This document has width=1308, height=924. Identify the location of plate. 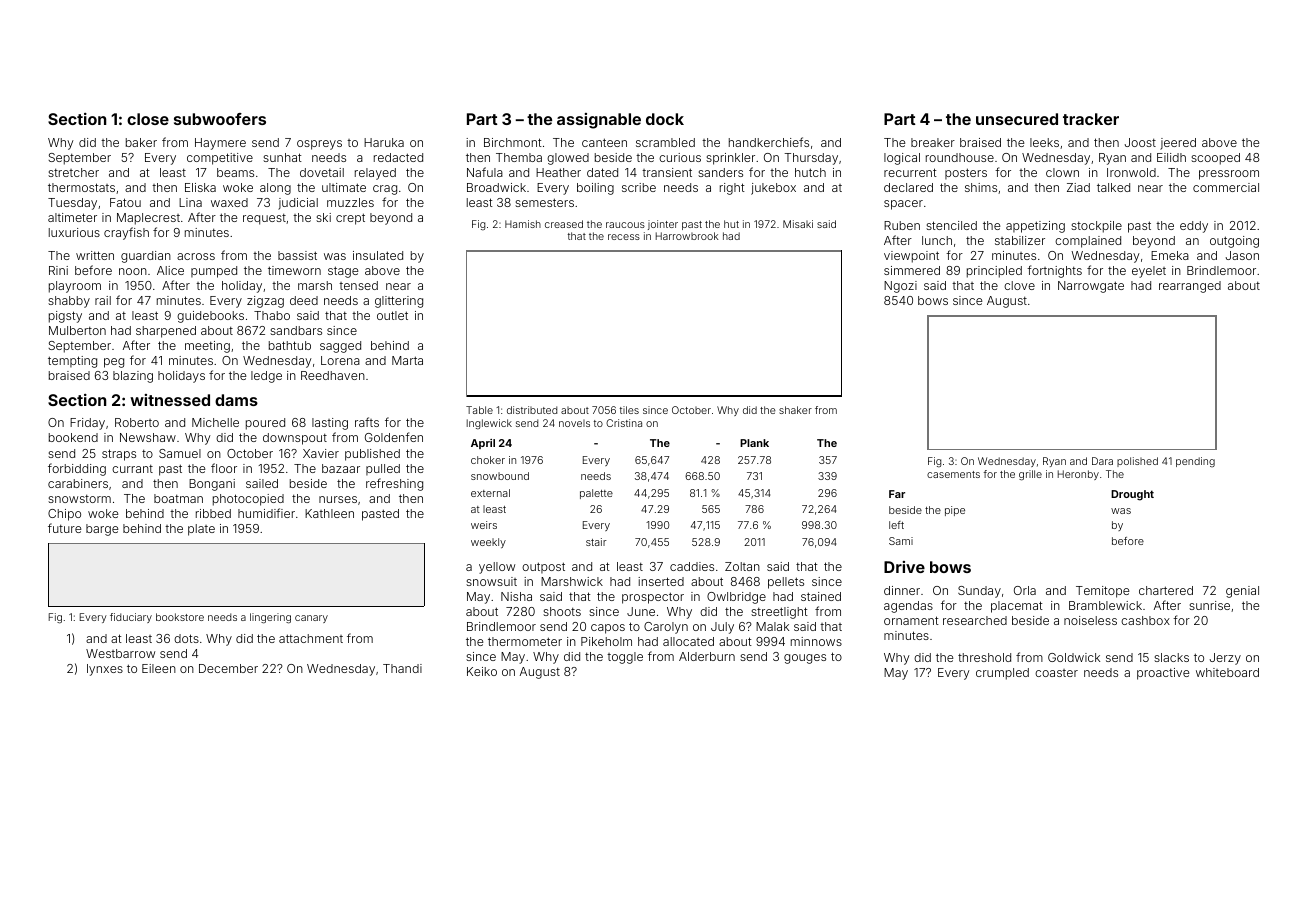
(201, 530).
